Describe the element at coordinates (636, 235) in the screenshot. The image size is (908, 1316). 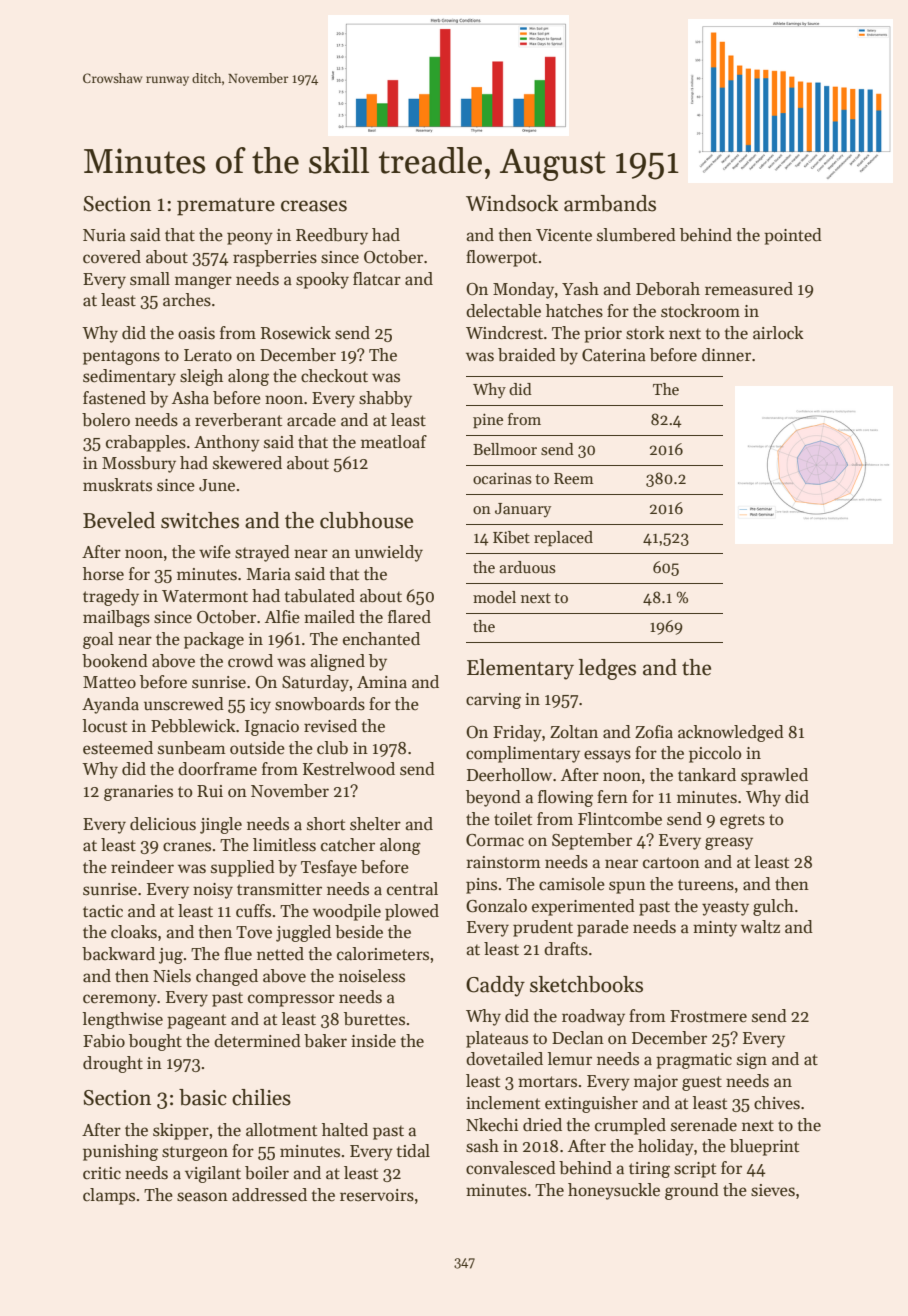
I see `slumbered` at that location.
